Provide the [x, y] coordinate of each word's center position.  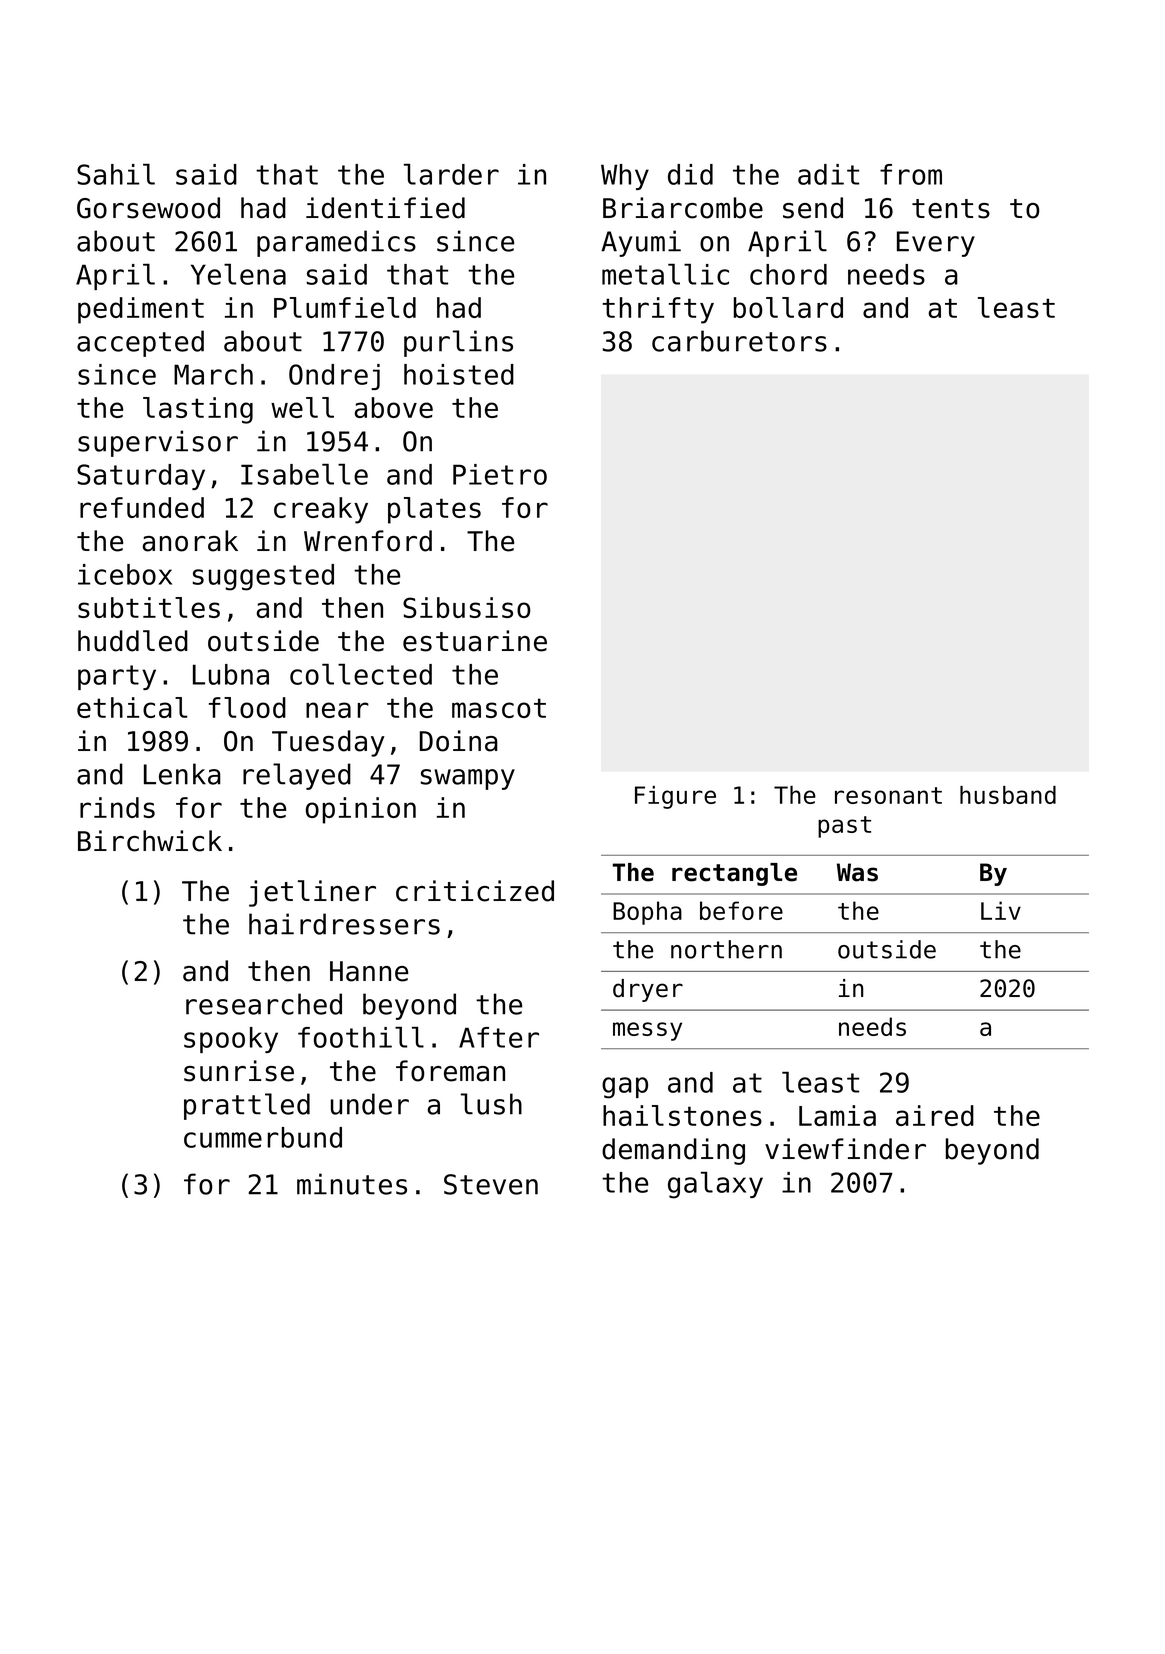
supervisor [158, 443]
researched [264, 1004]
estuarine [475, 641]
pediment [141, 310]
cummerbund [263, 1137]
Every [936, 244]
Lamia [837, 1115]
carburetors [739, 341]
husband [1008, 795]
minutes [352, 1184]
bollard [788, 307]
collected [361, 674]
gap [625, 1088]
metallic [665, 274]
